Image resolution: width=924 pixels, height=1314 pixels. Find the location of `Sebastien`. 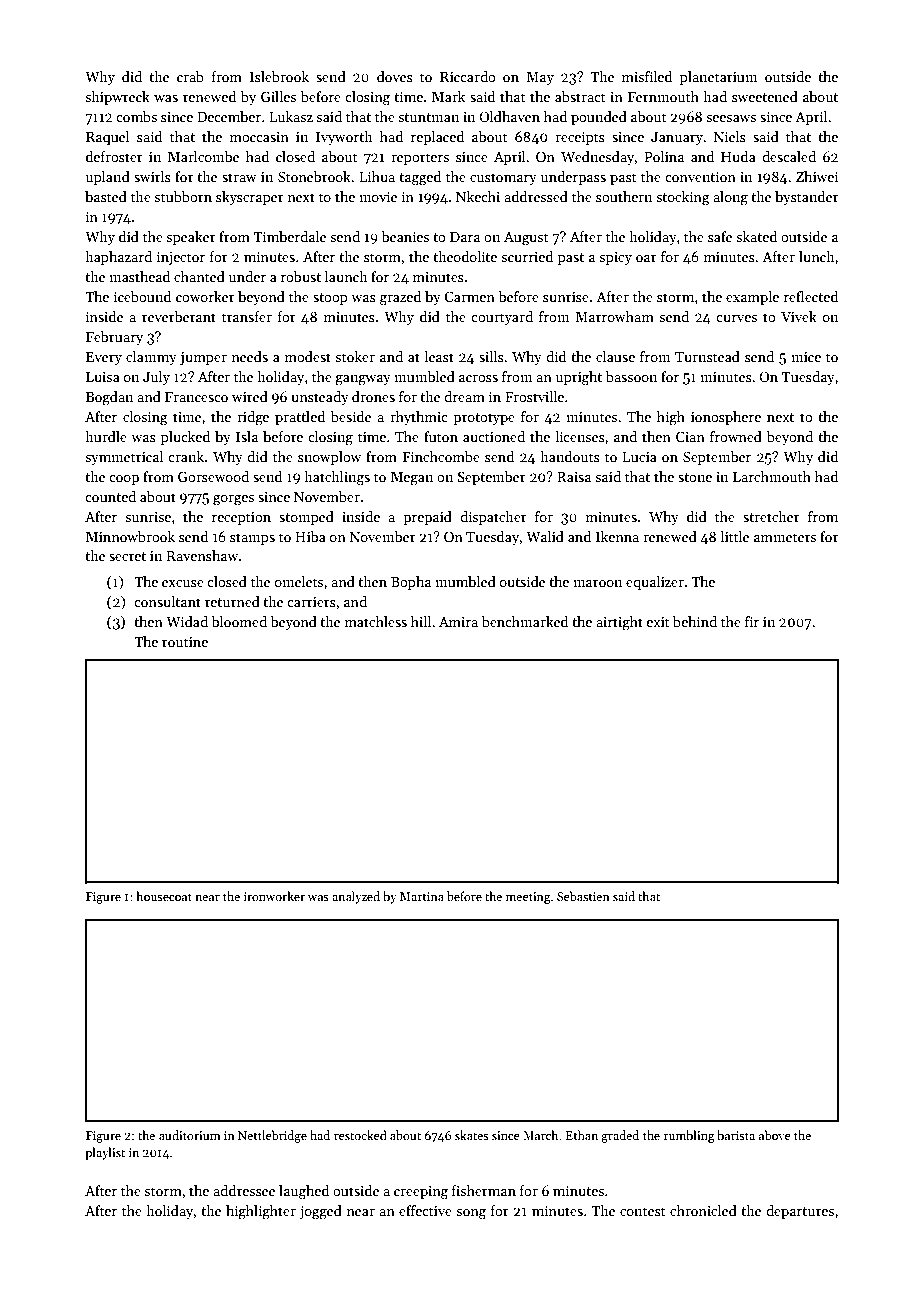

Sebastien is located at coordinates (583, 896).
